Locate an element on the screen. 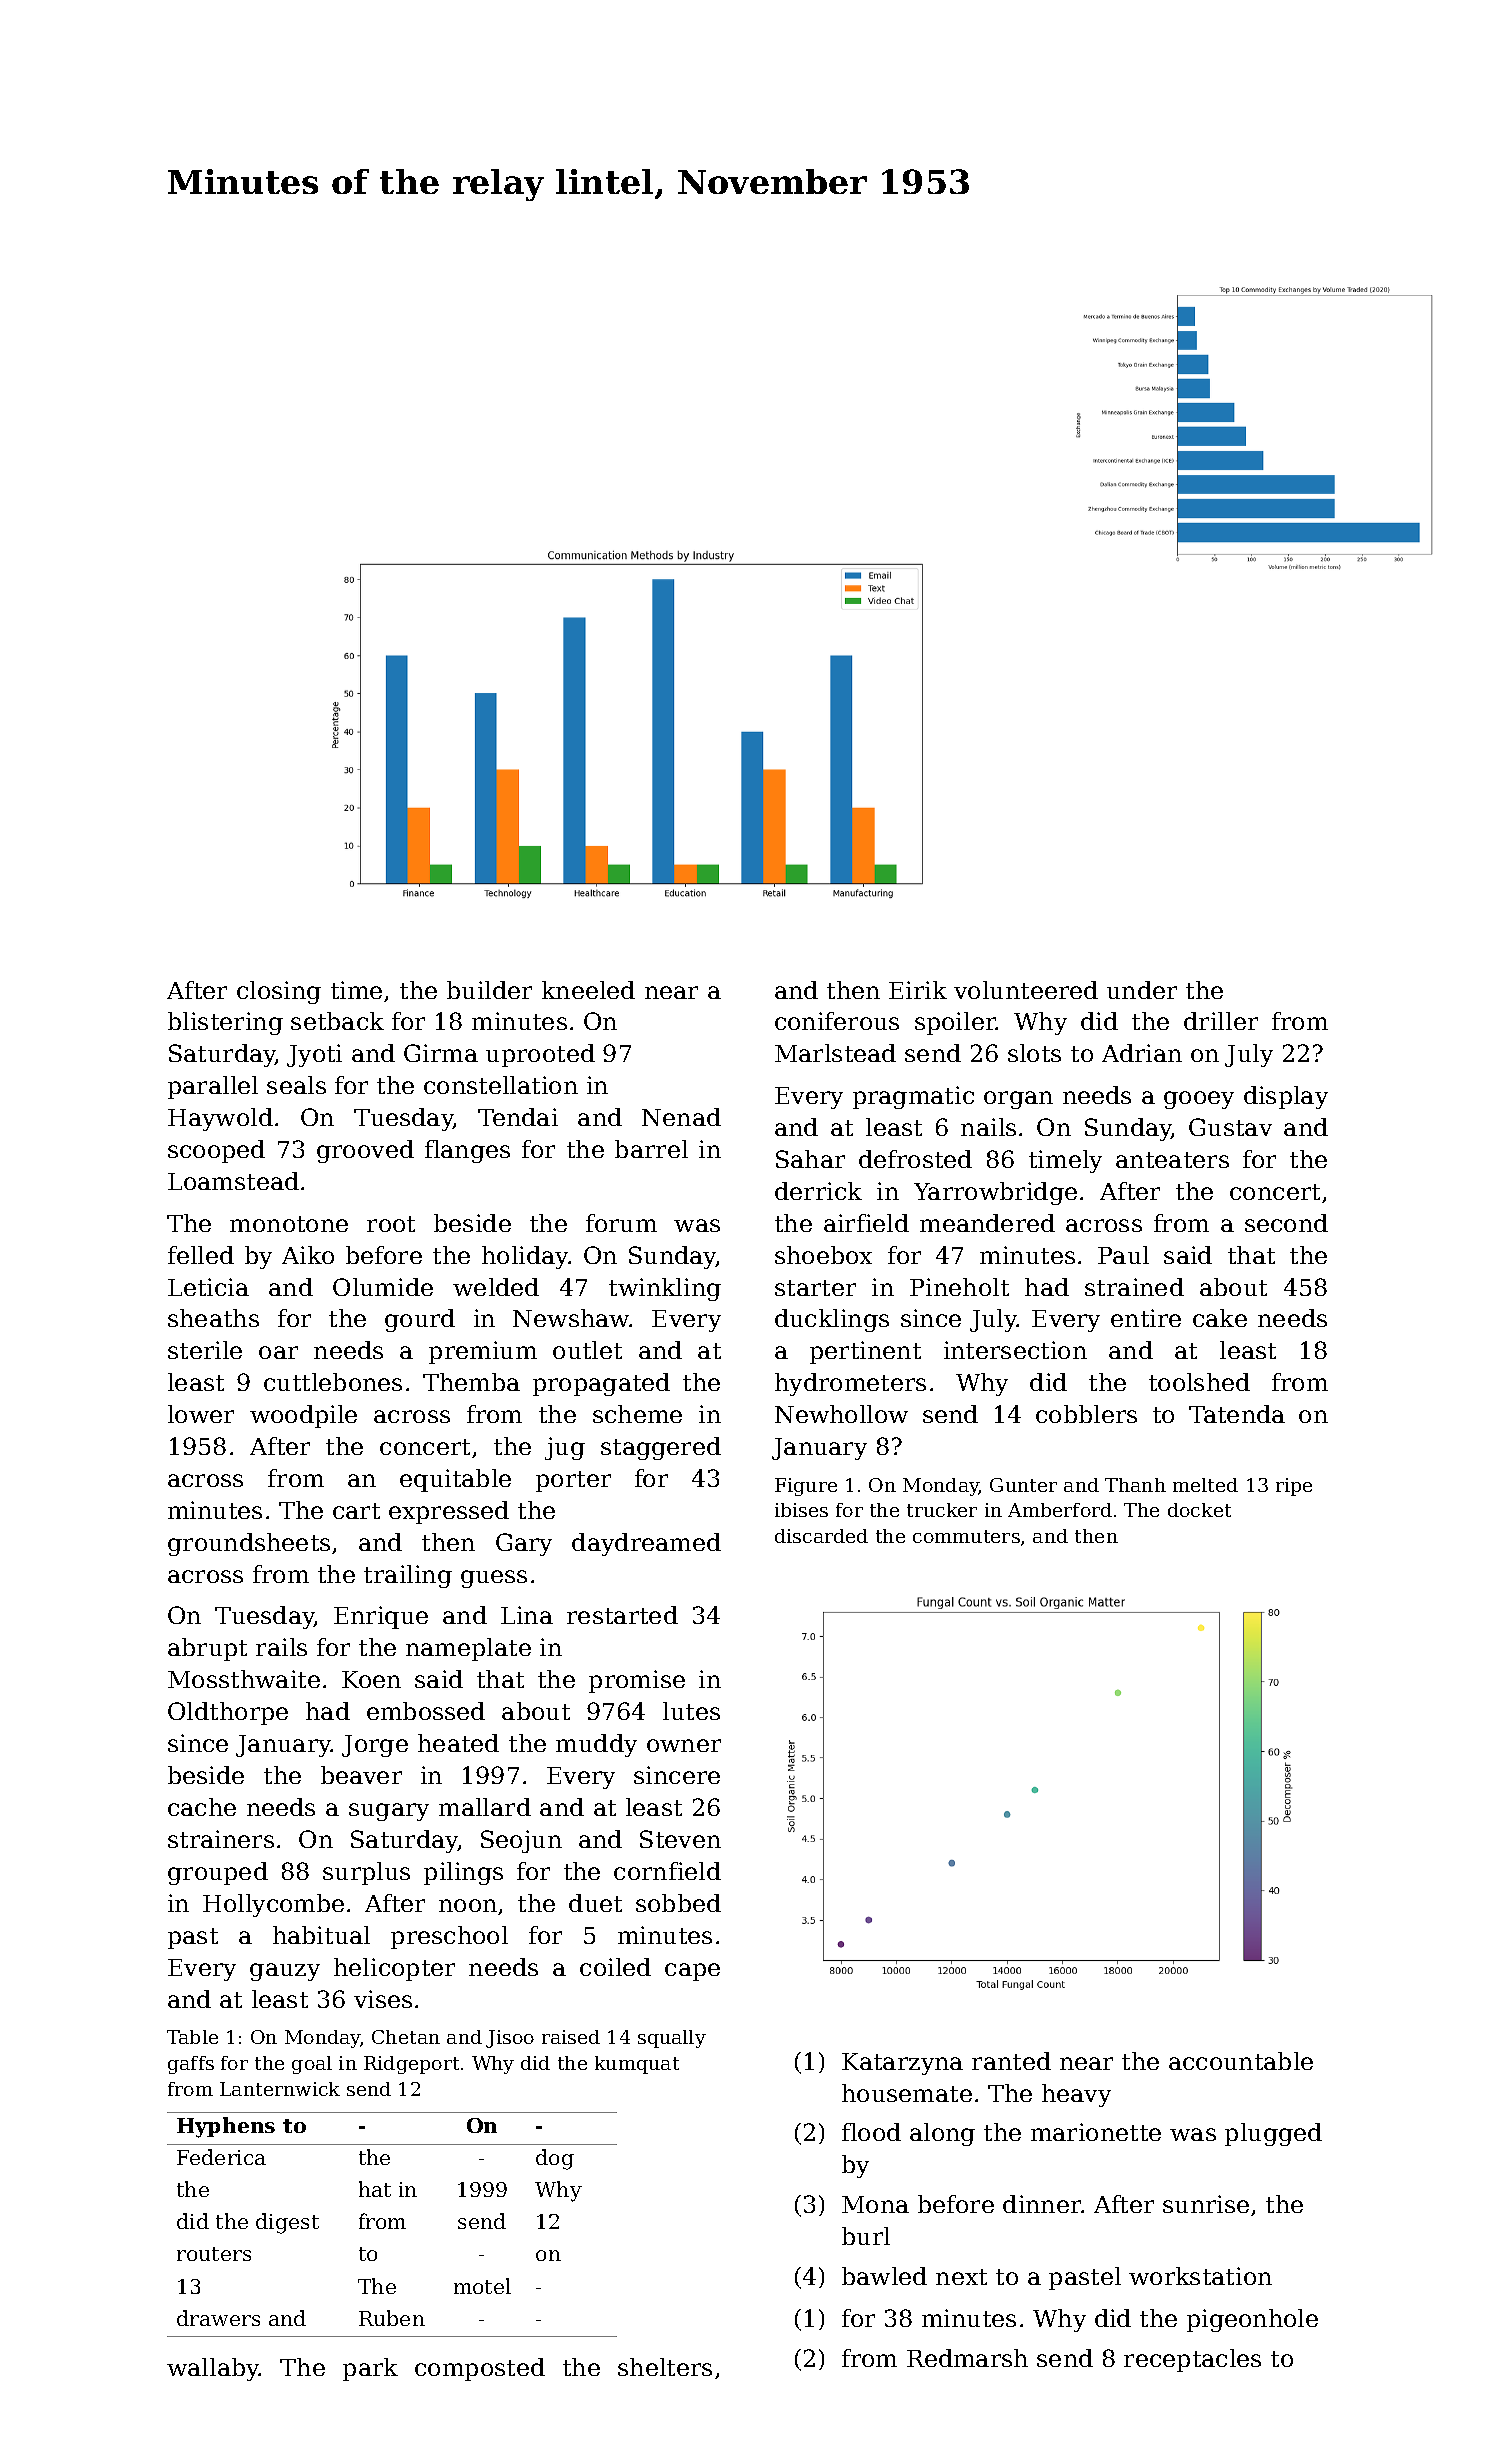 This screenshot has width=1496, height=2464. ranted is located at coordinates (1011, 2061).
